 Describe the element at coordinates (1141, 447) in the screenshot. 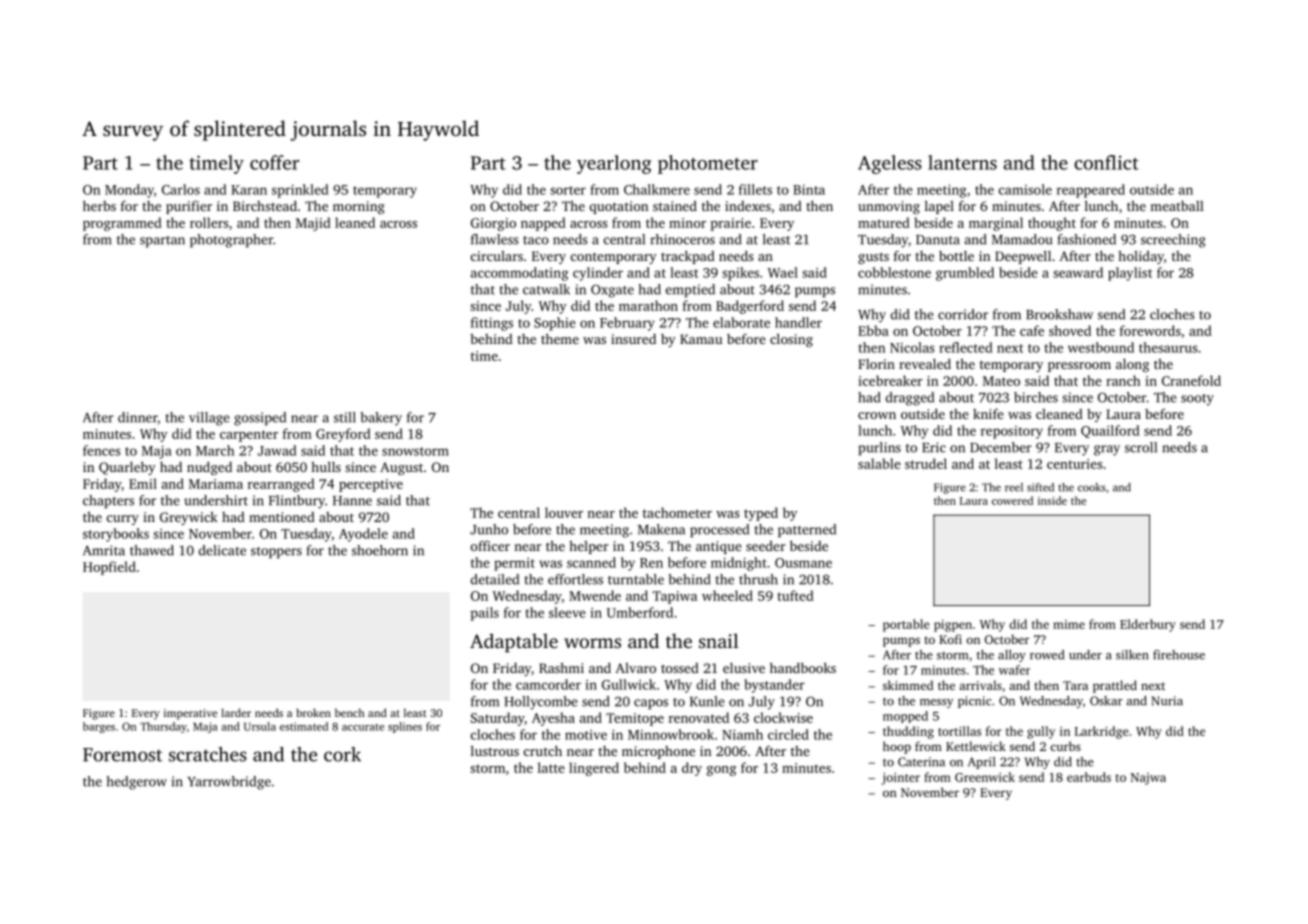

I see `scroll` at that location.
